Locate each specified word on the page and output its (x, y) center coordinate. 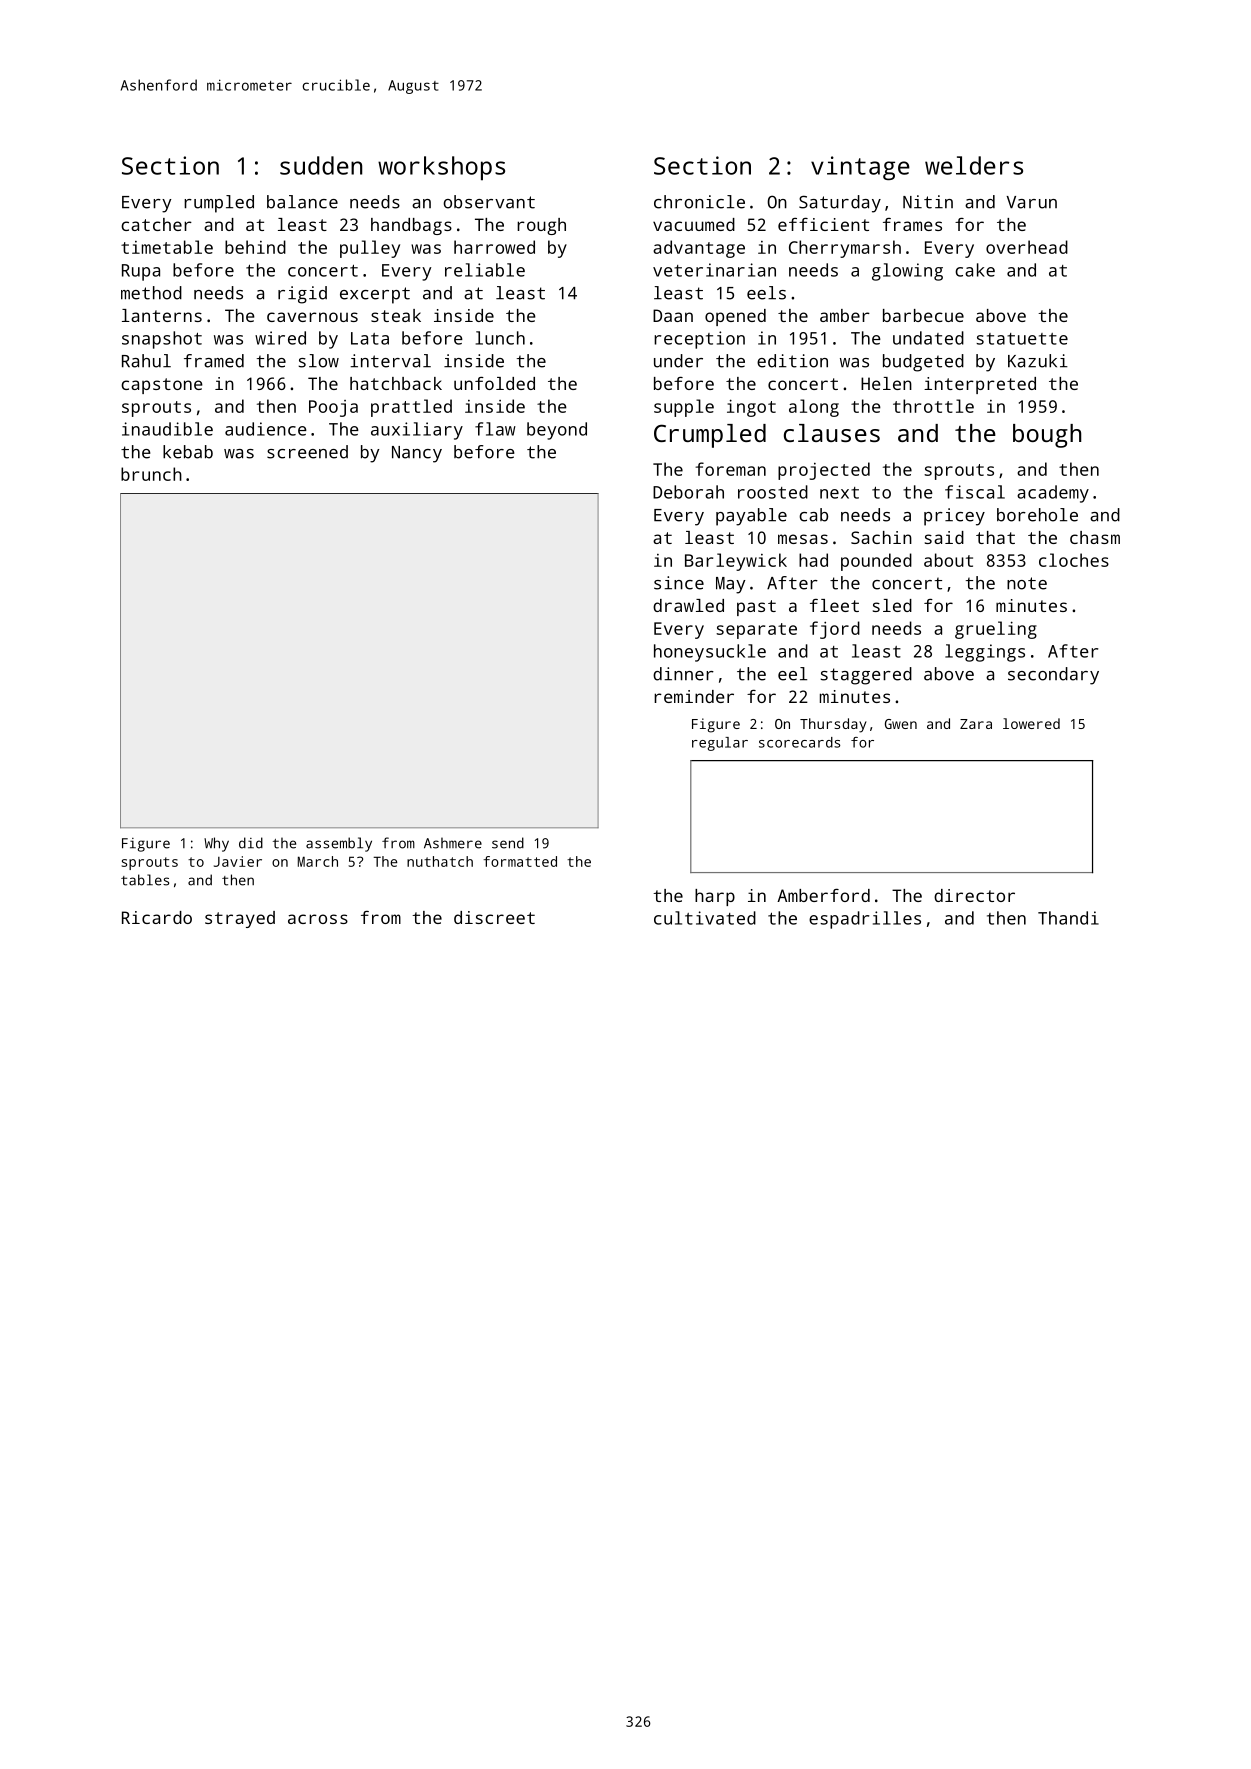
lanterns (162, 315)
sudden (321, 165)
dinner (683, 674)
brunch (151, 474)
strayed (240, 919)
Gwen (901, 724)
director (974, 895)
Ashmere (453, 843)
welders (974, 165)
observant (489, 202)
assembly (339, 844)
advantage (699, 249)
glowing (907, 272)
